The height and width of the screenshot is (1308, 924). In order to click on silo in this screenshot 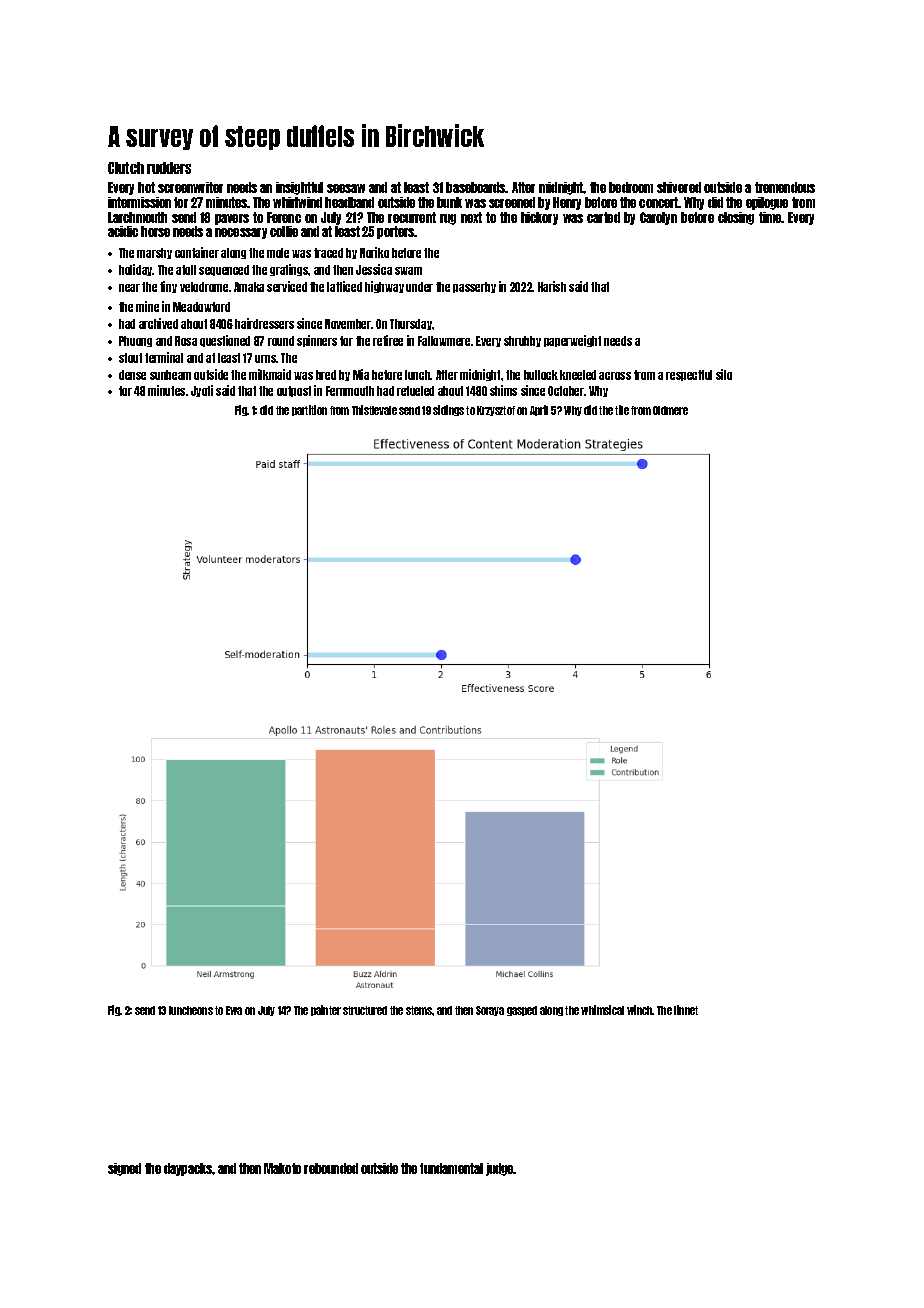, I will do `click(724, 374)`.
